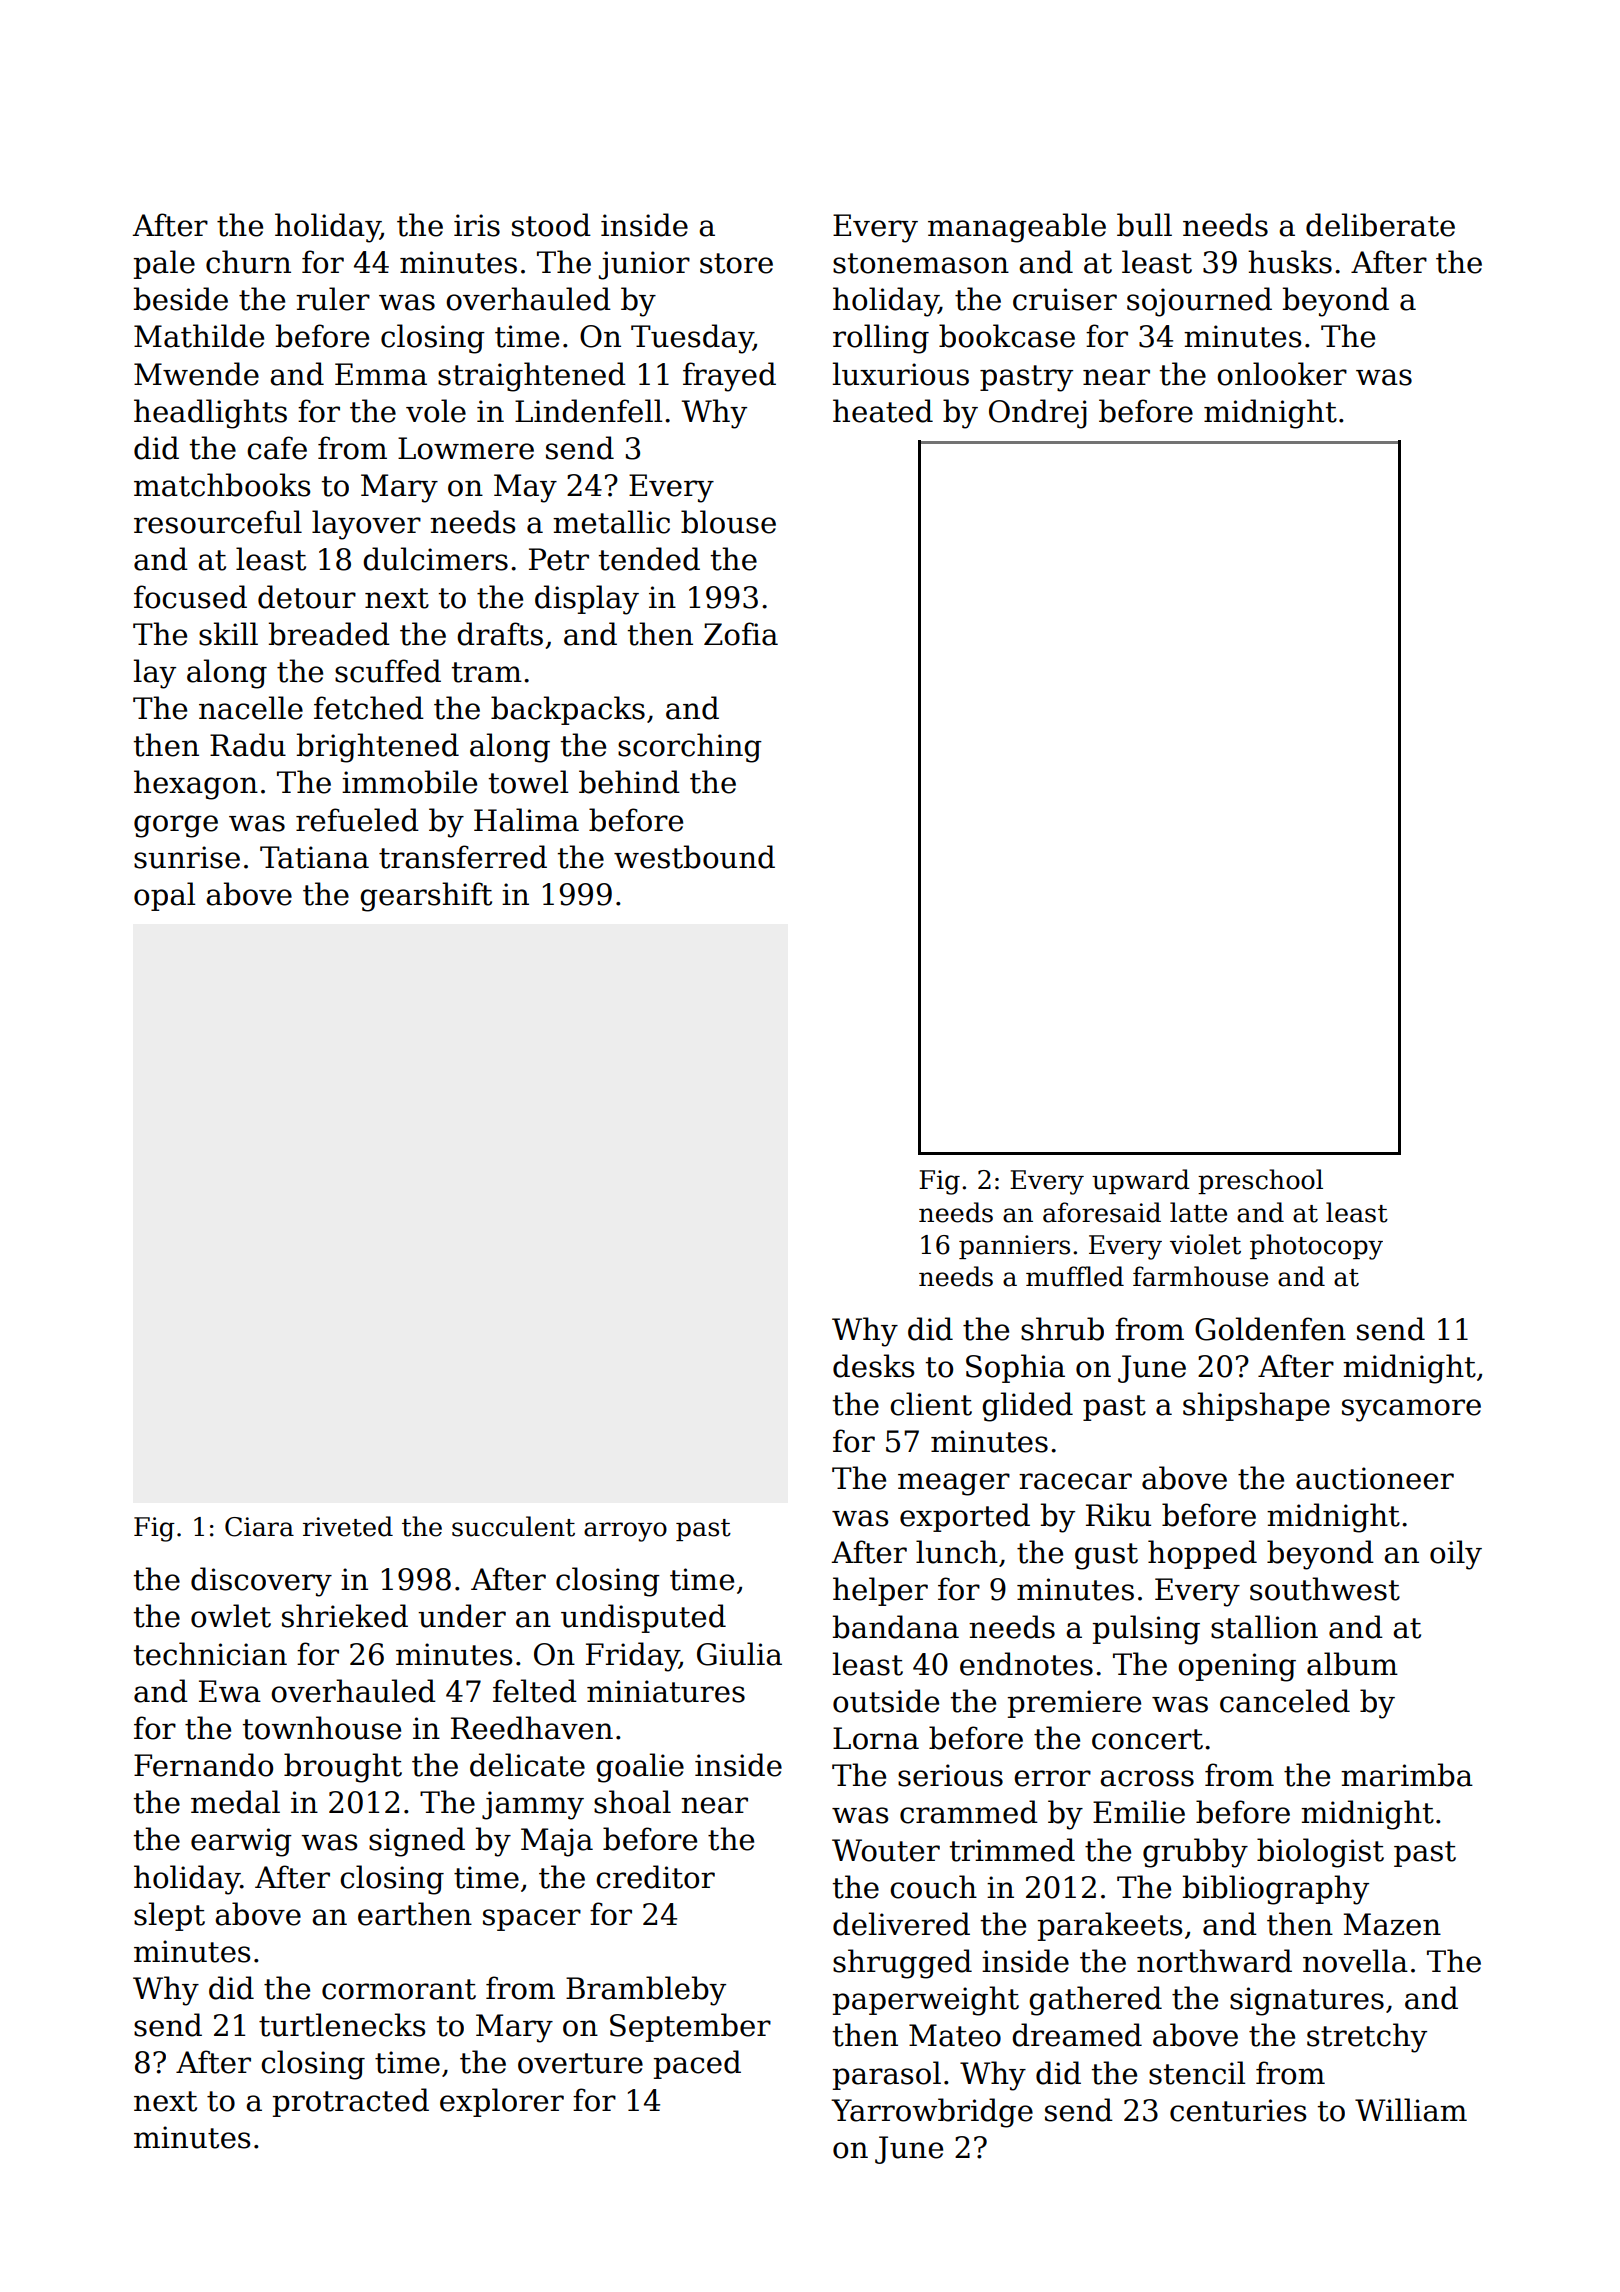 The height and width of the image is (2292, 1620). Describe the element at coordinates (477, 225) in the image. I see `iris` at that location.
